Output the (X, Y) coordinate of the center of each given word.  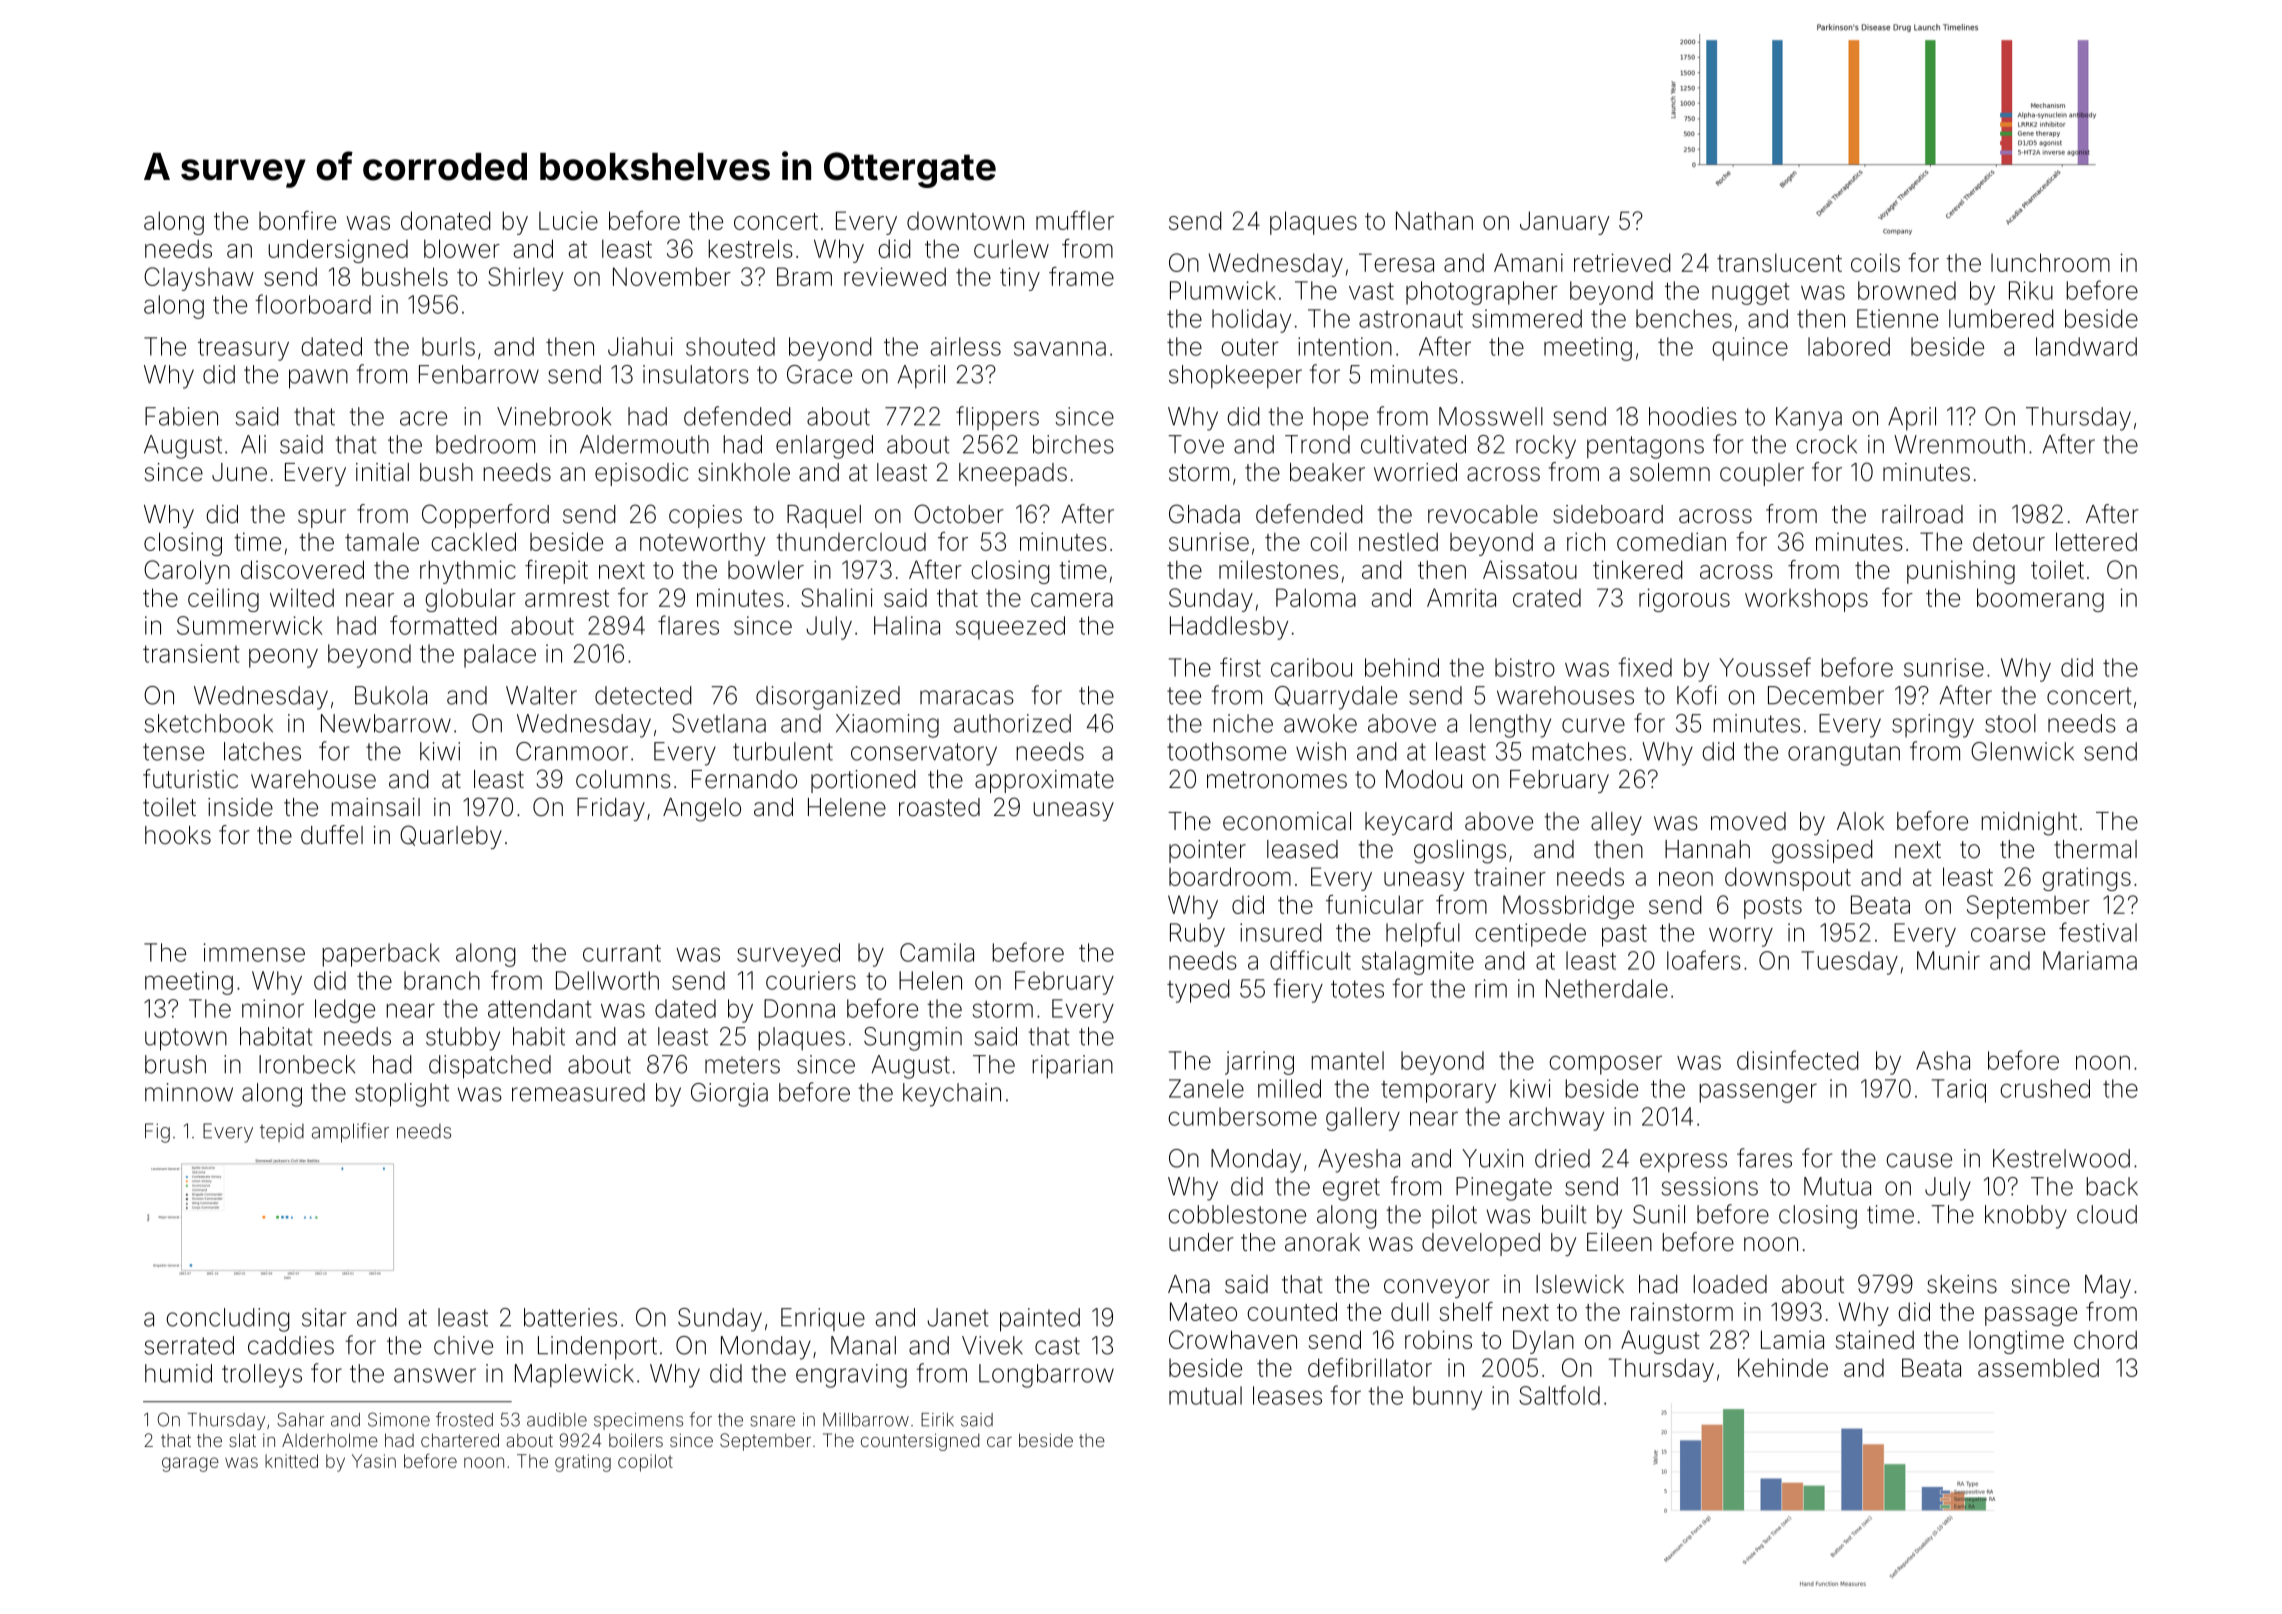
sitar (324, 1317)
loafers (1704, 960)
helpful (1423, 934)
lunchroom (2050, 262)
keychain (952, 1095)
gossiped (1822, 852)
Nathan (1434, 220)
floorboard (313, 304)
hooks (178, 835)
